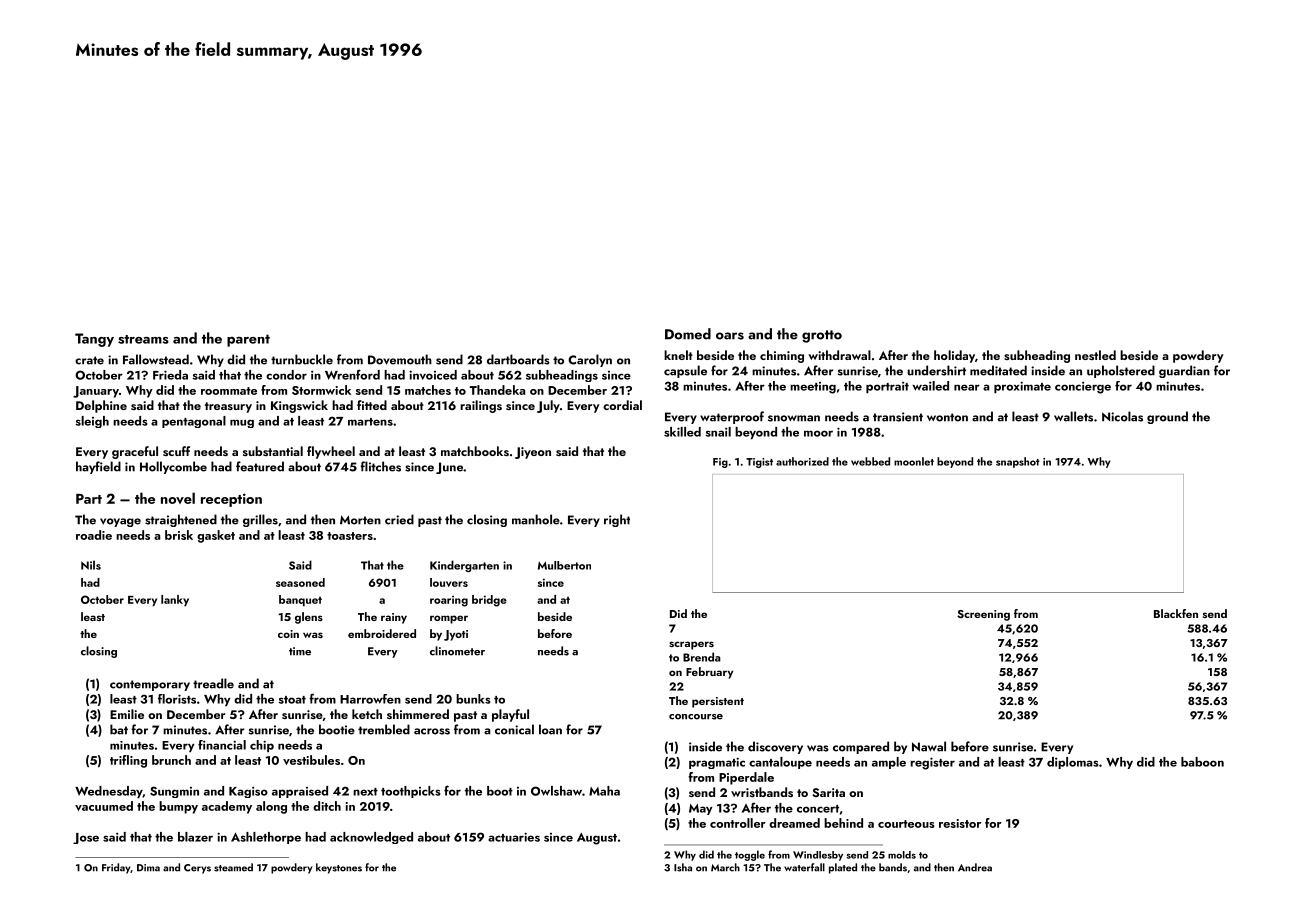  What do you see at coordinates (1184, 371) in the image?
I see `guardian` at bounding box center [1184, 371].
